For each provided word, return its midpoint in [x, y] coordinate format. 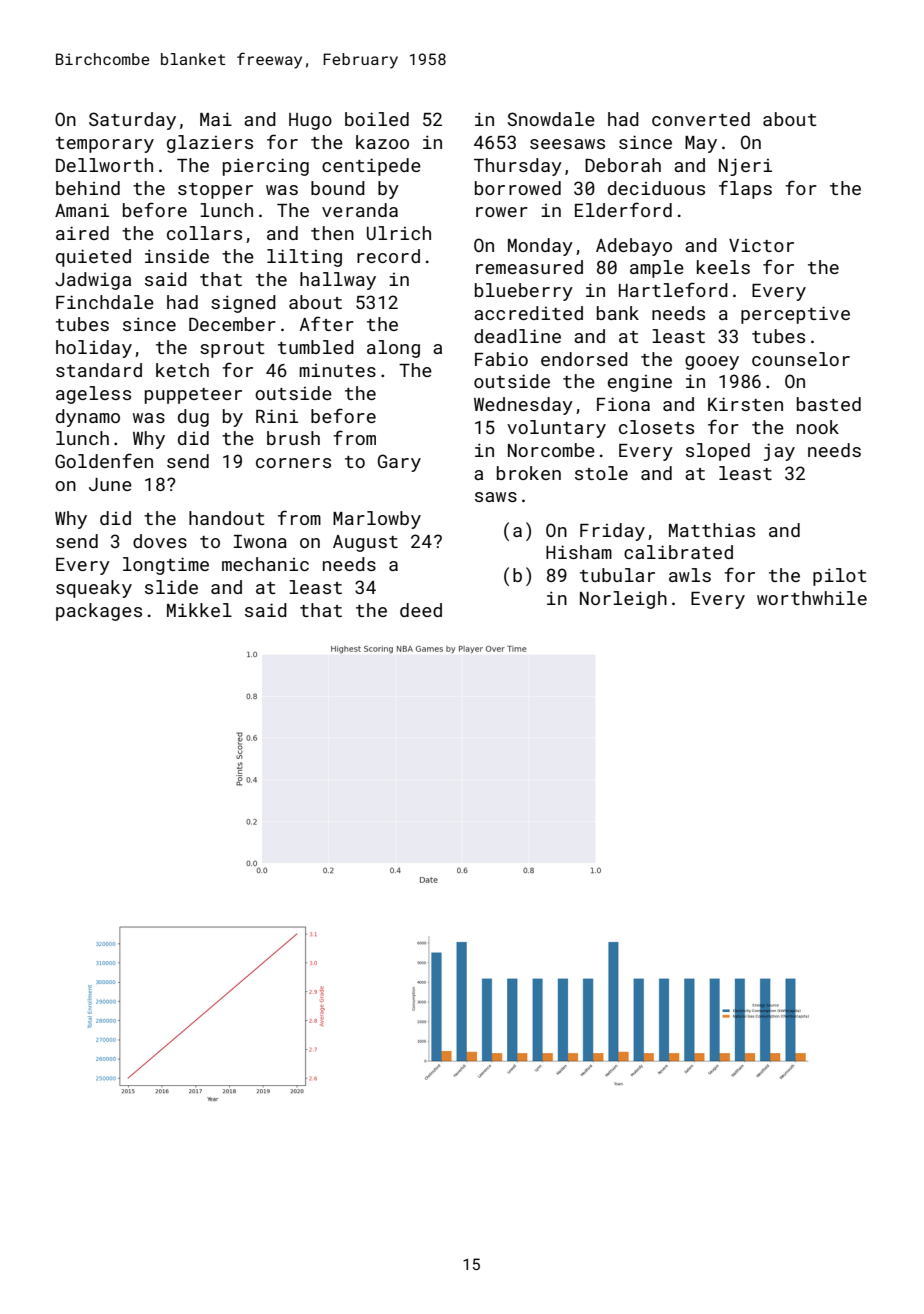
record [388, 256]
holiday [94, 349]
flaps [745, 189]
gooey [712, 363]
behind [88, 188]
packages [99, 612]
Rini [277, 416]
